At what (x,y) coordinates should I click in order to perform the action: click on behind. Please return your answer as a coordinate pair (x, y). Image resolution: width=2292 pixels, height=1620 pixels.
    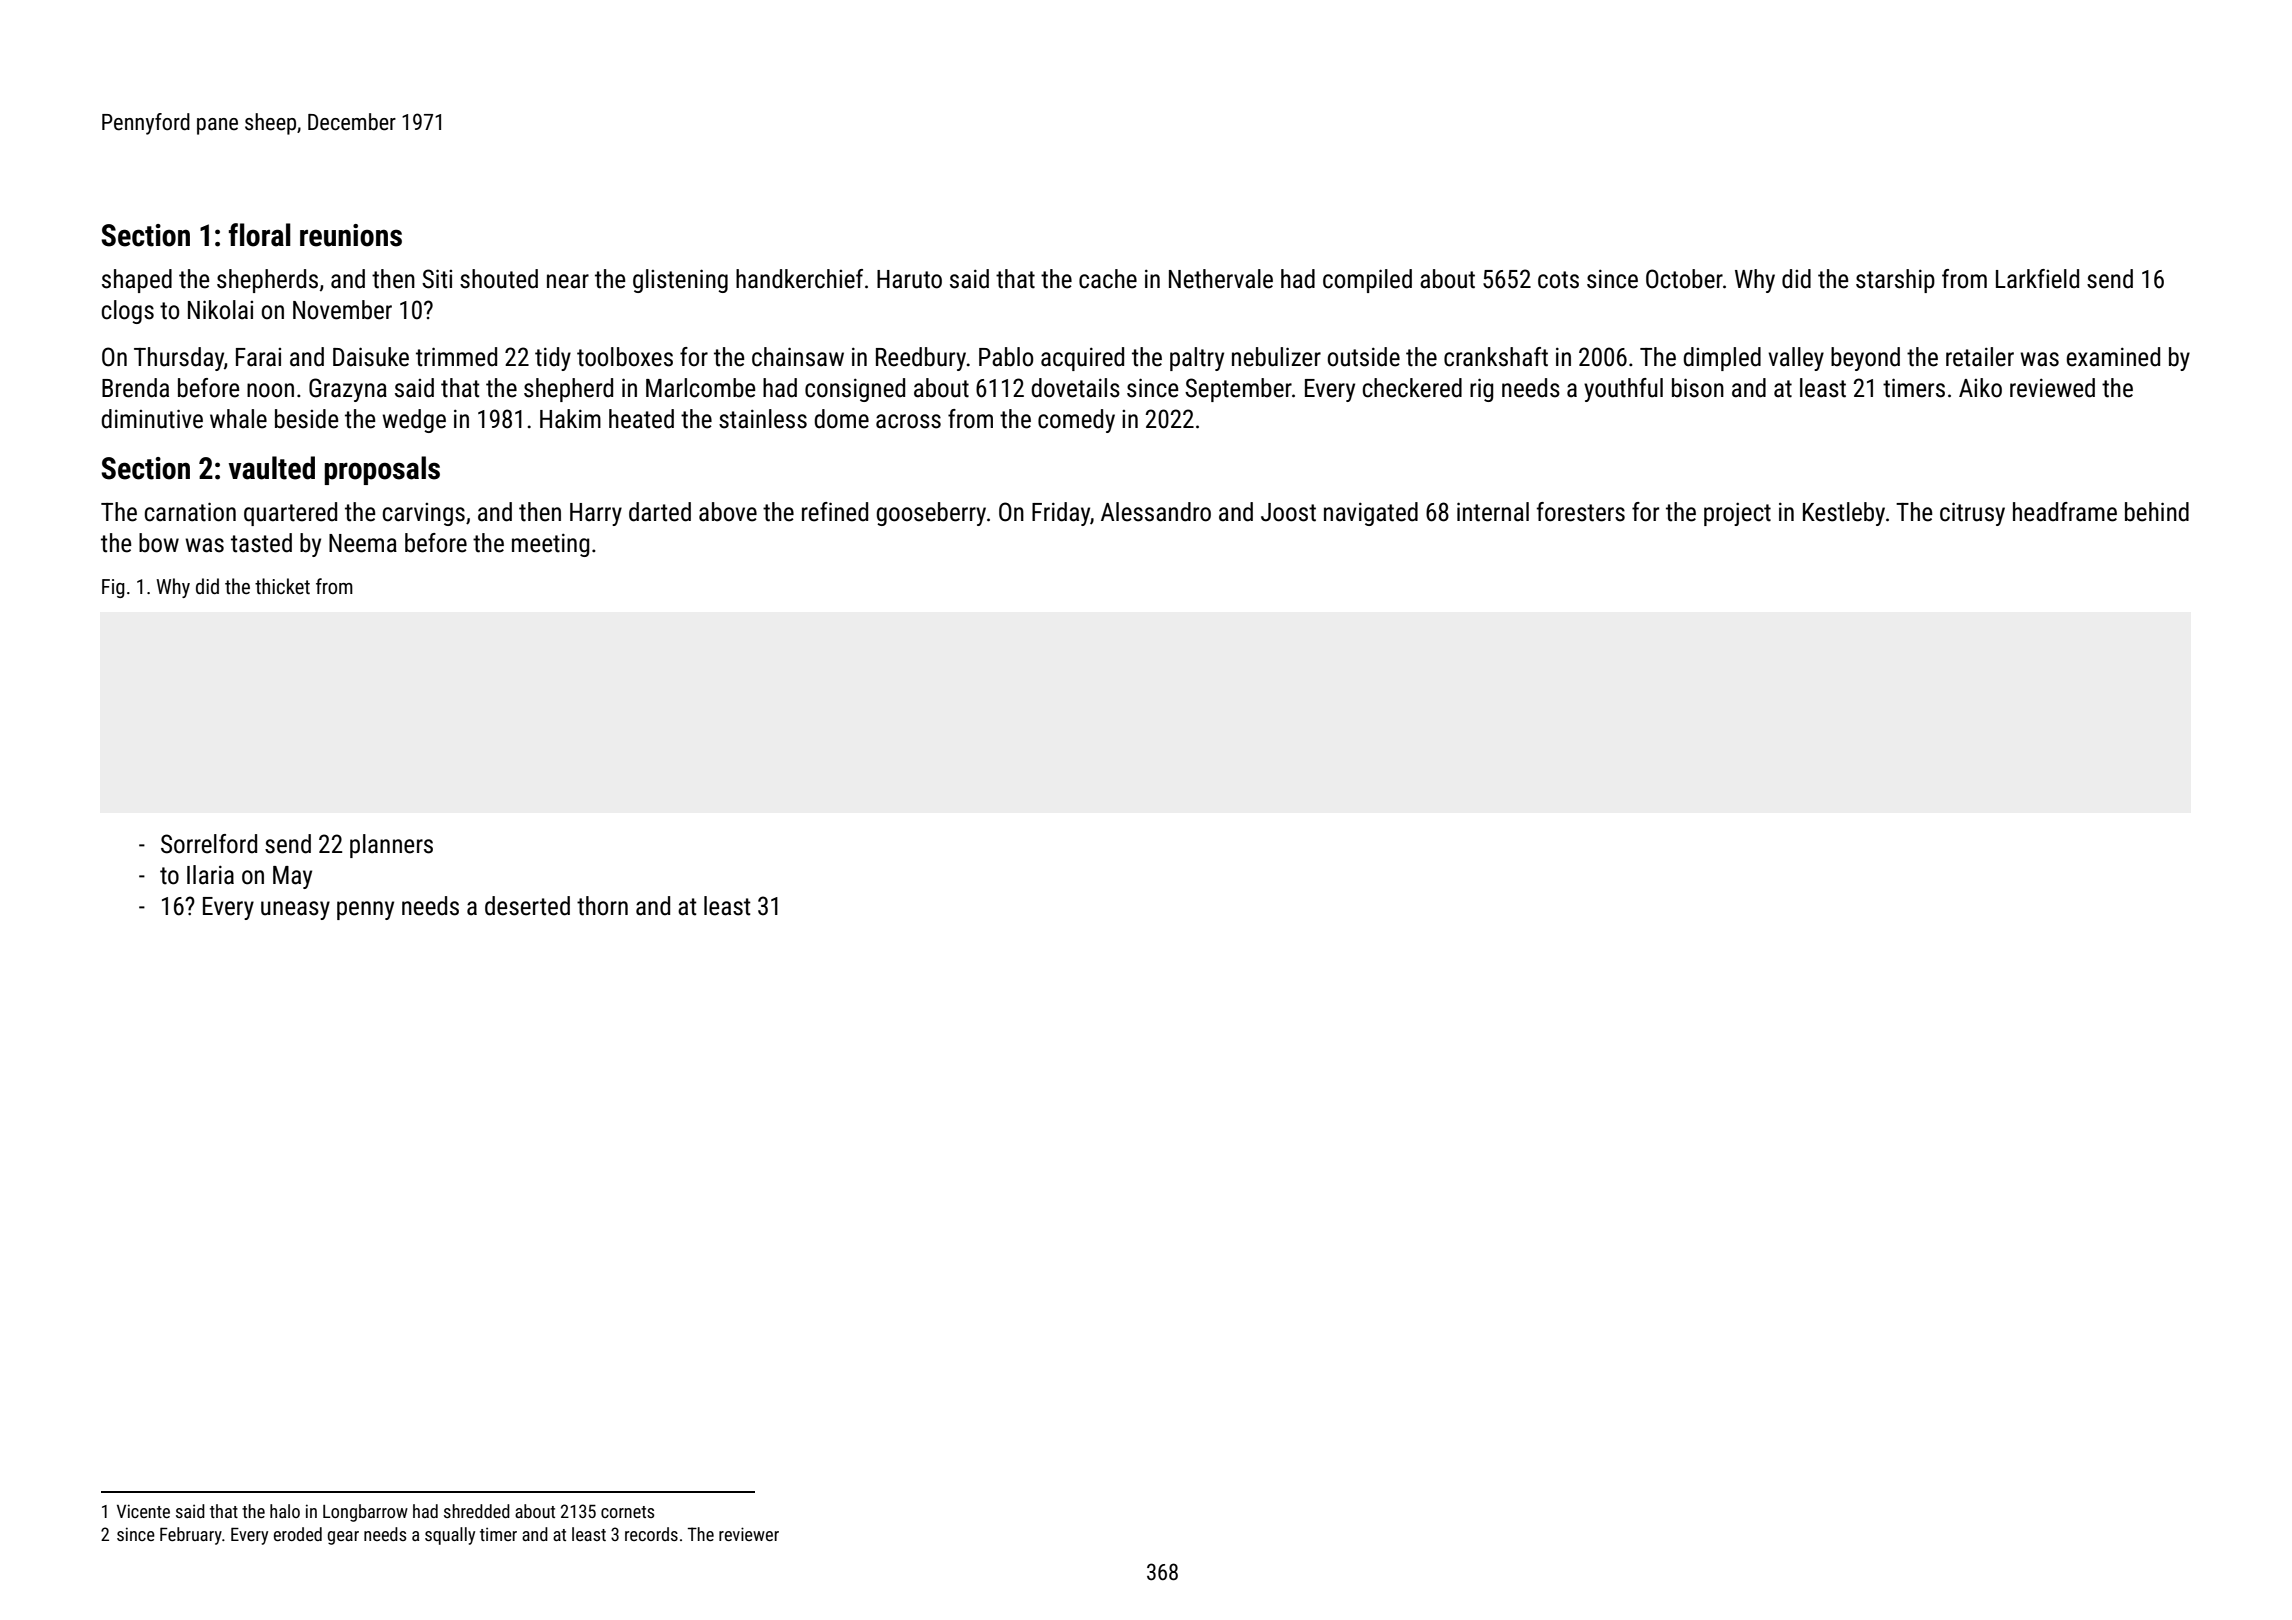
    Looking at the image, I should click on (2157, 512).
